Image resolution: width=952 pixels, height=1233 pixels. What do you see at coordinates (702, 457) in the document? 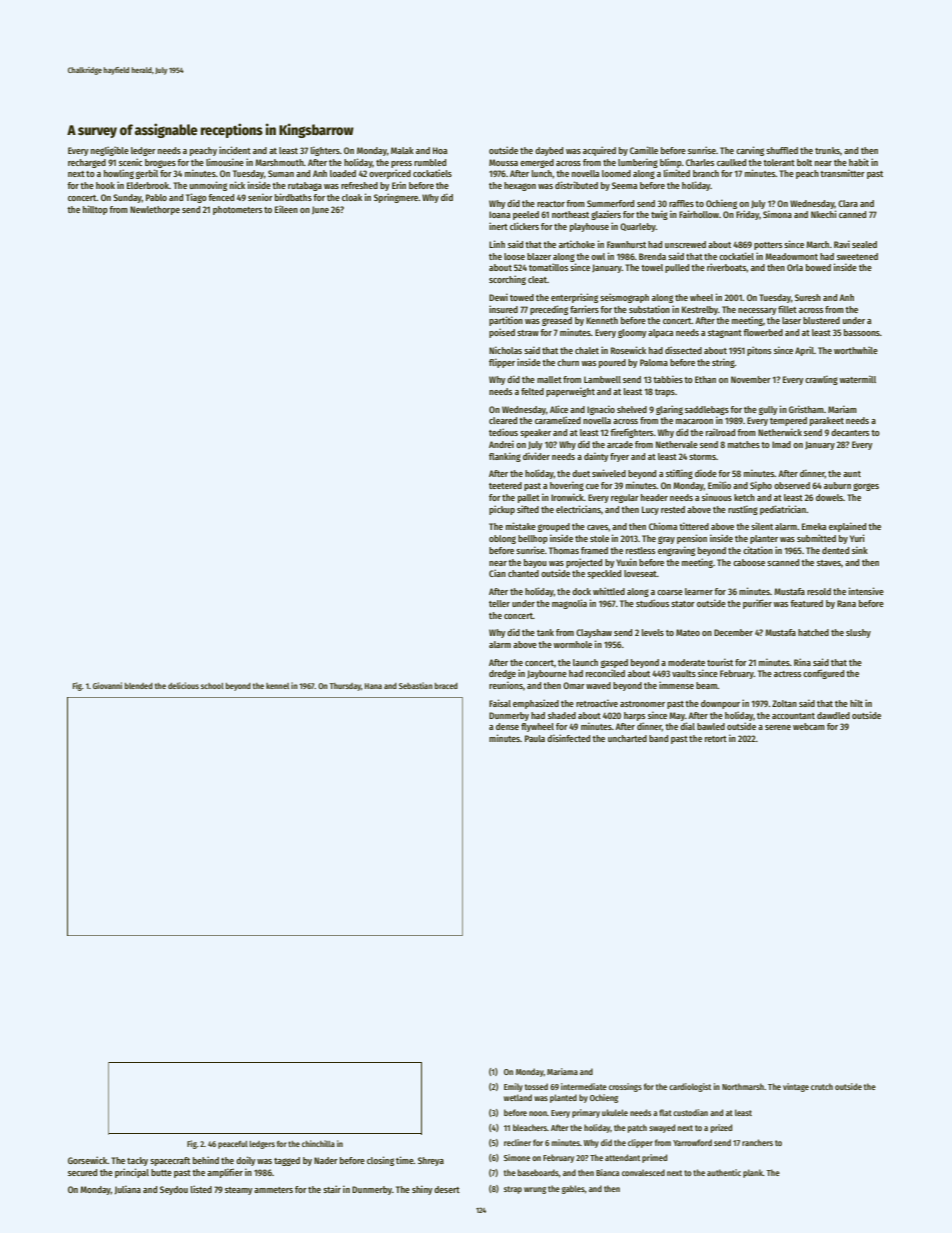
I see `storms` at bounding box center [702, 457].
